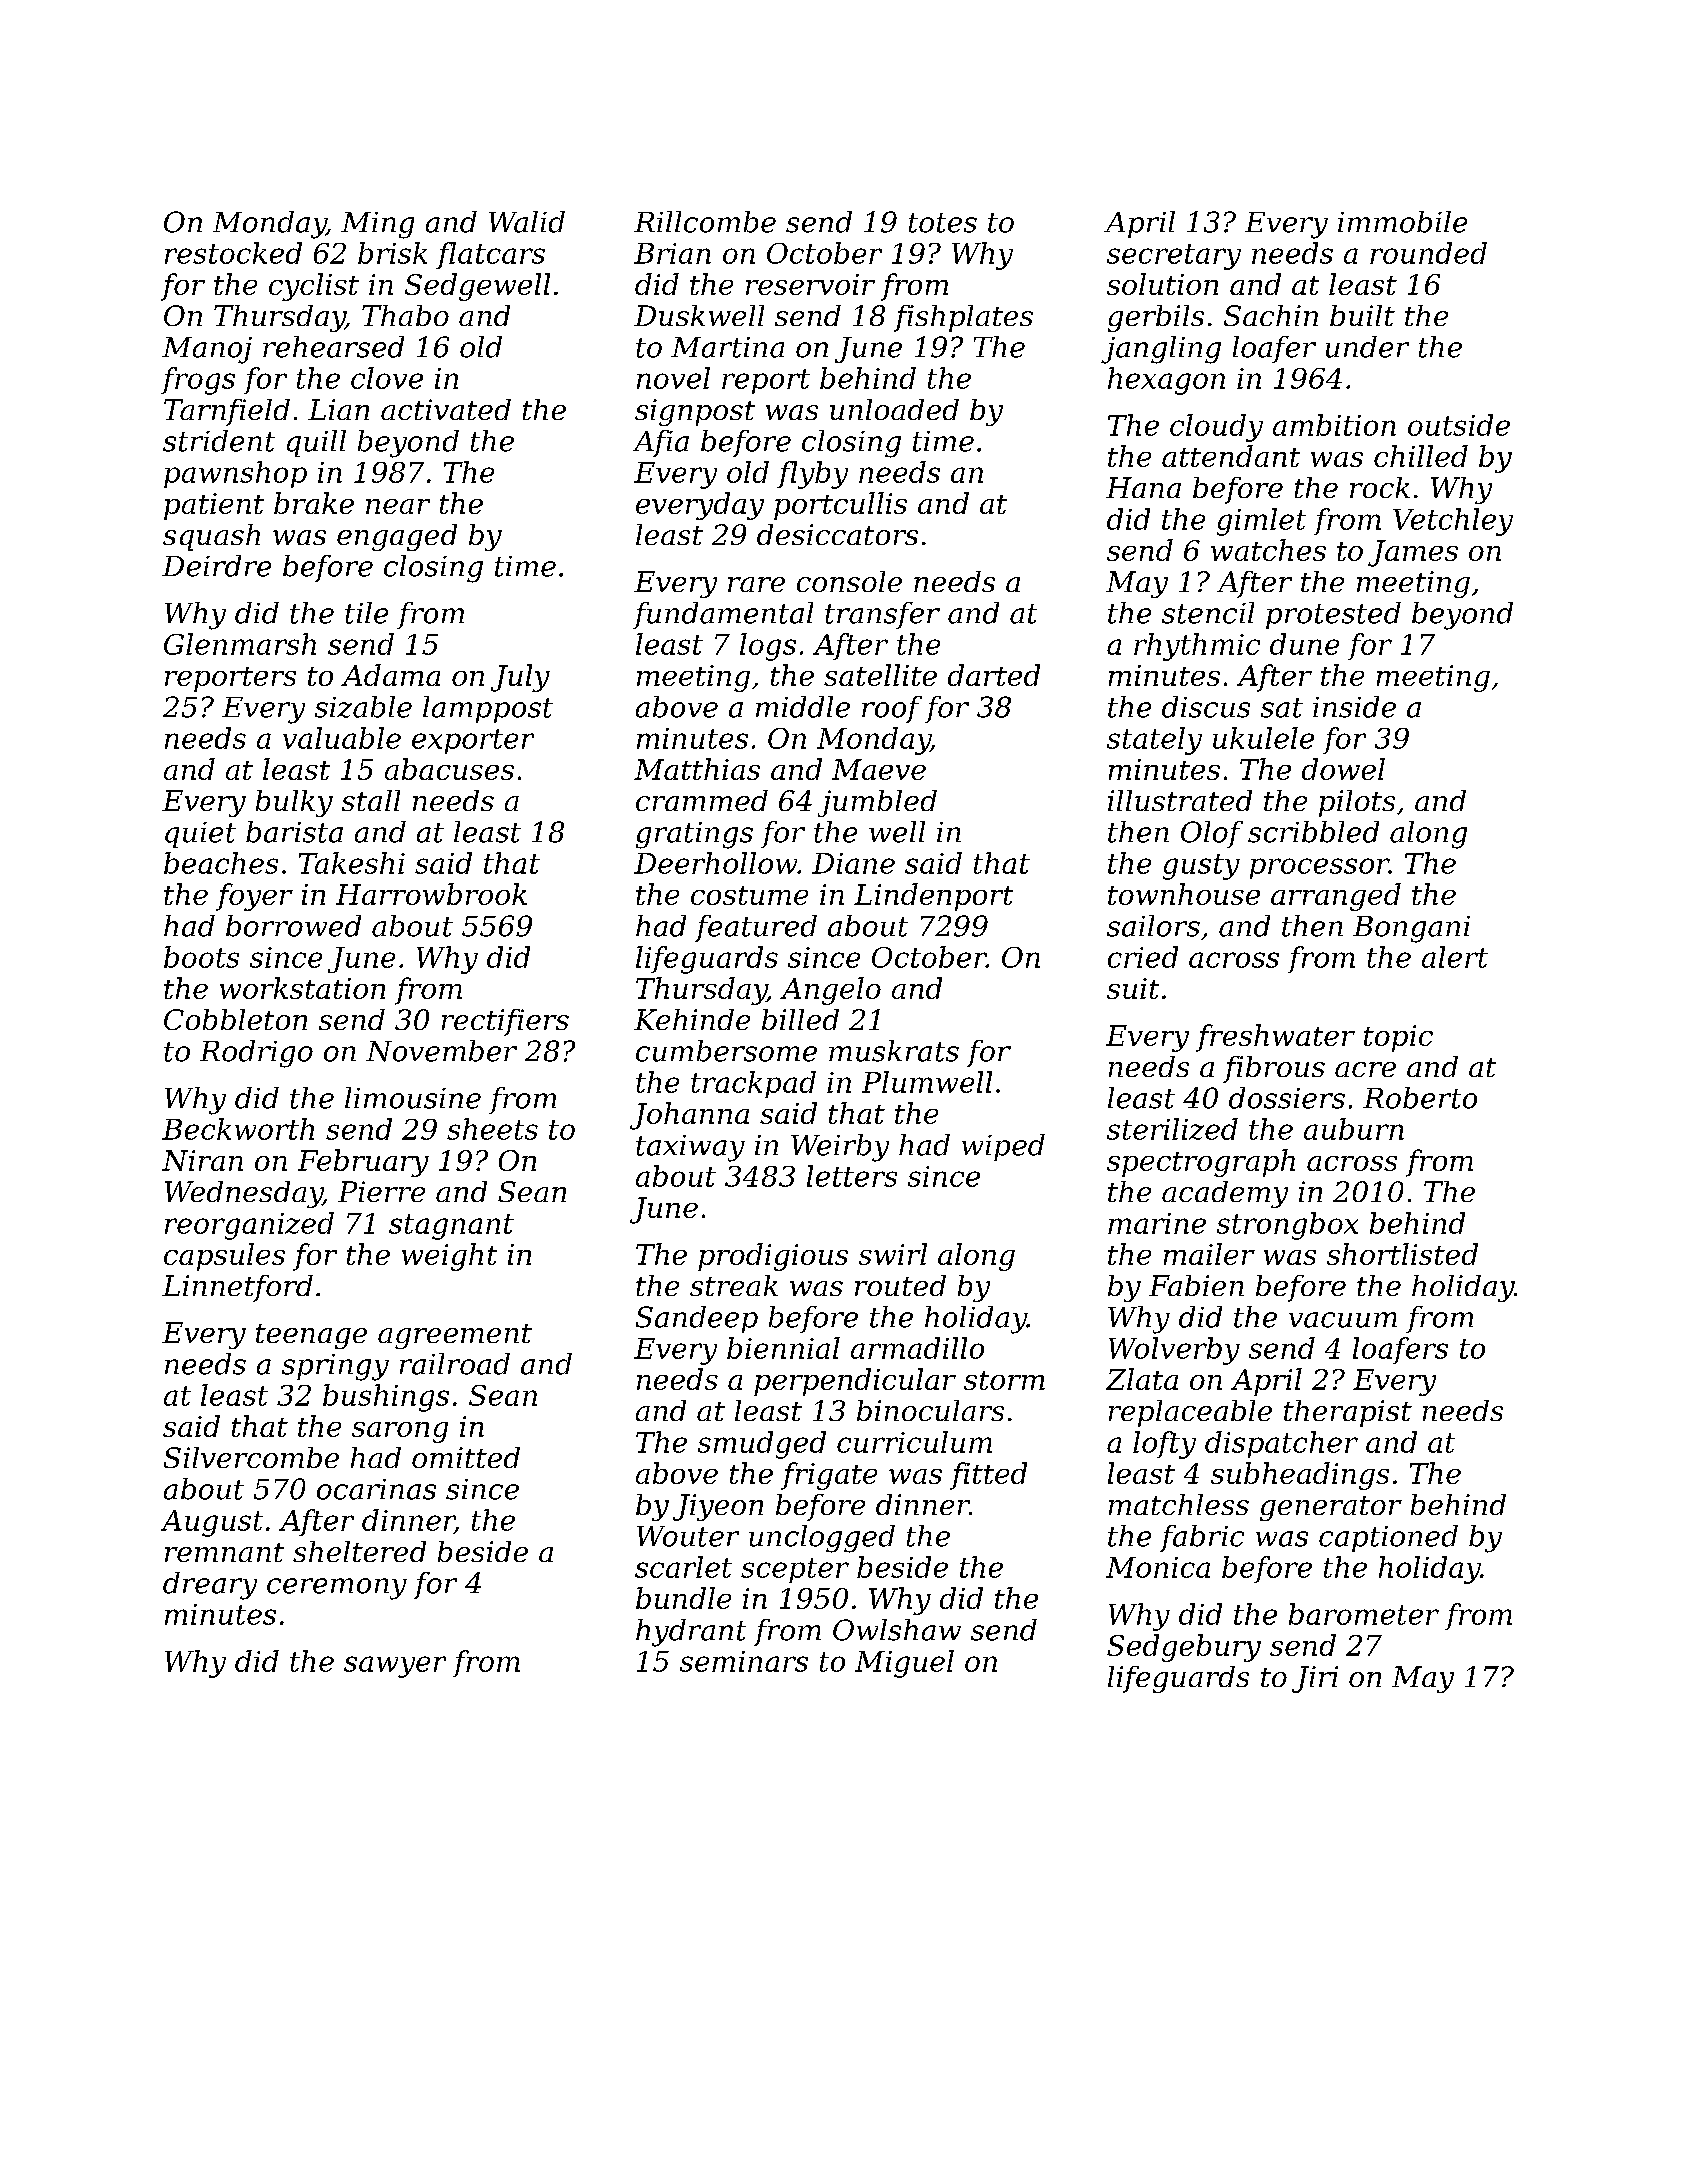 The image size is (1683, 2178). Describe the element at coordinates (210, 1586) in the screenshot. I see `dreary` at that location.
